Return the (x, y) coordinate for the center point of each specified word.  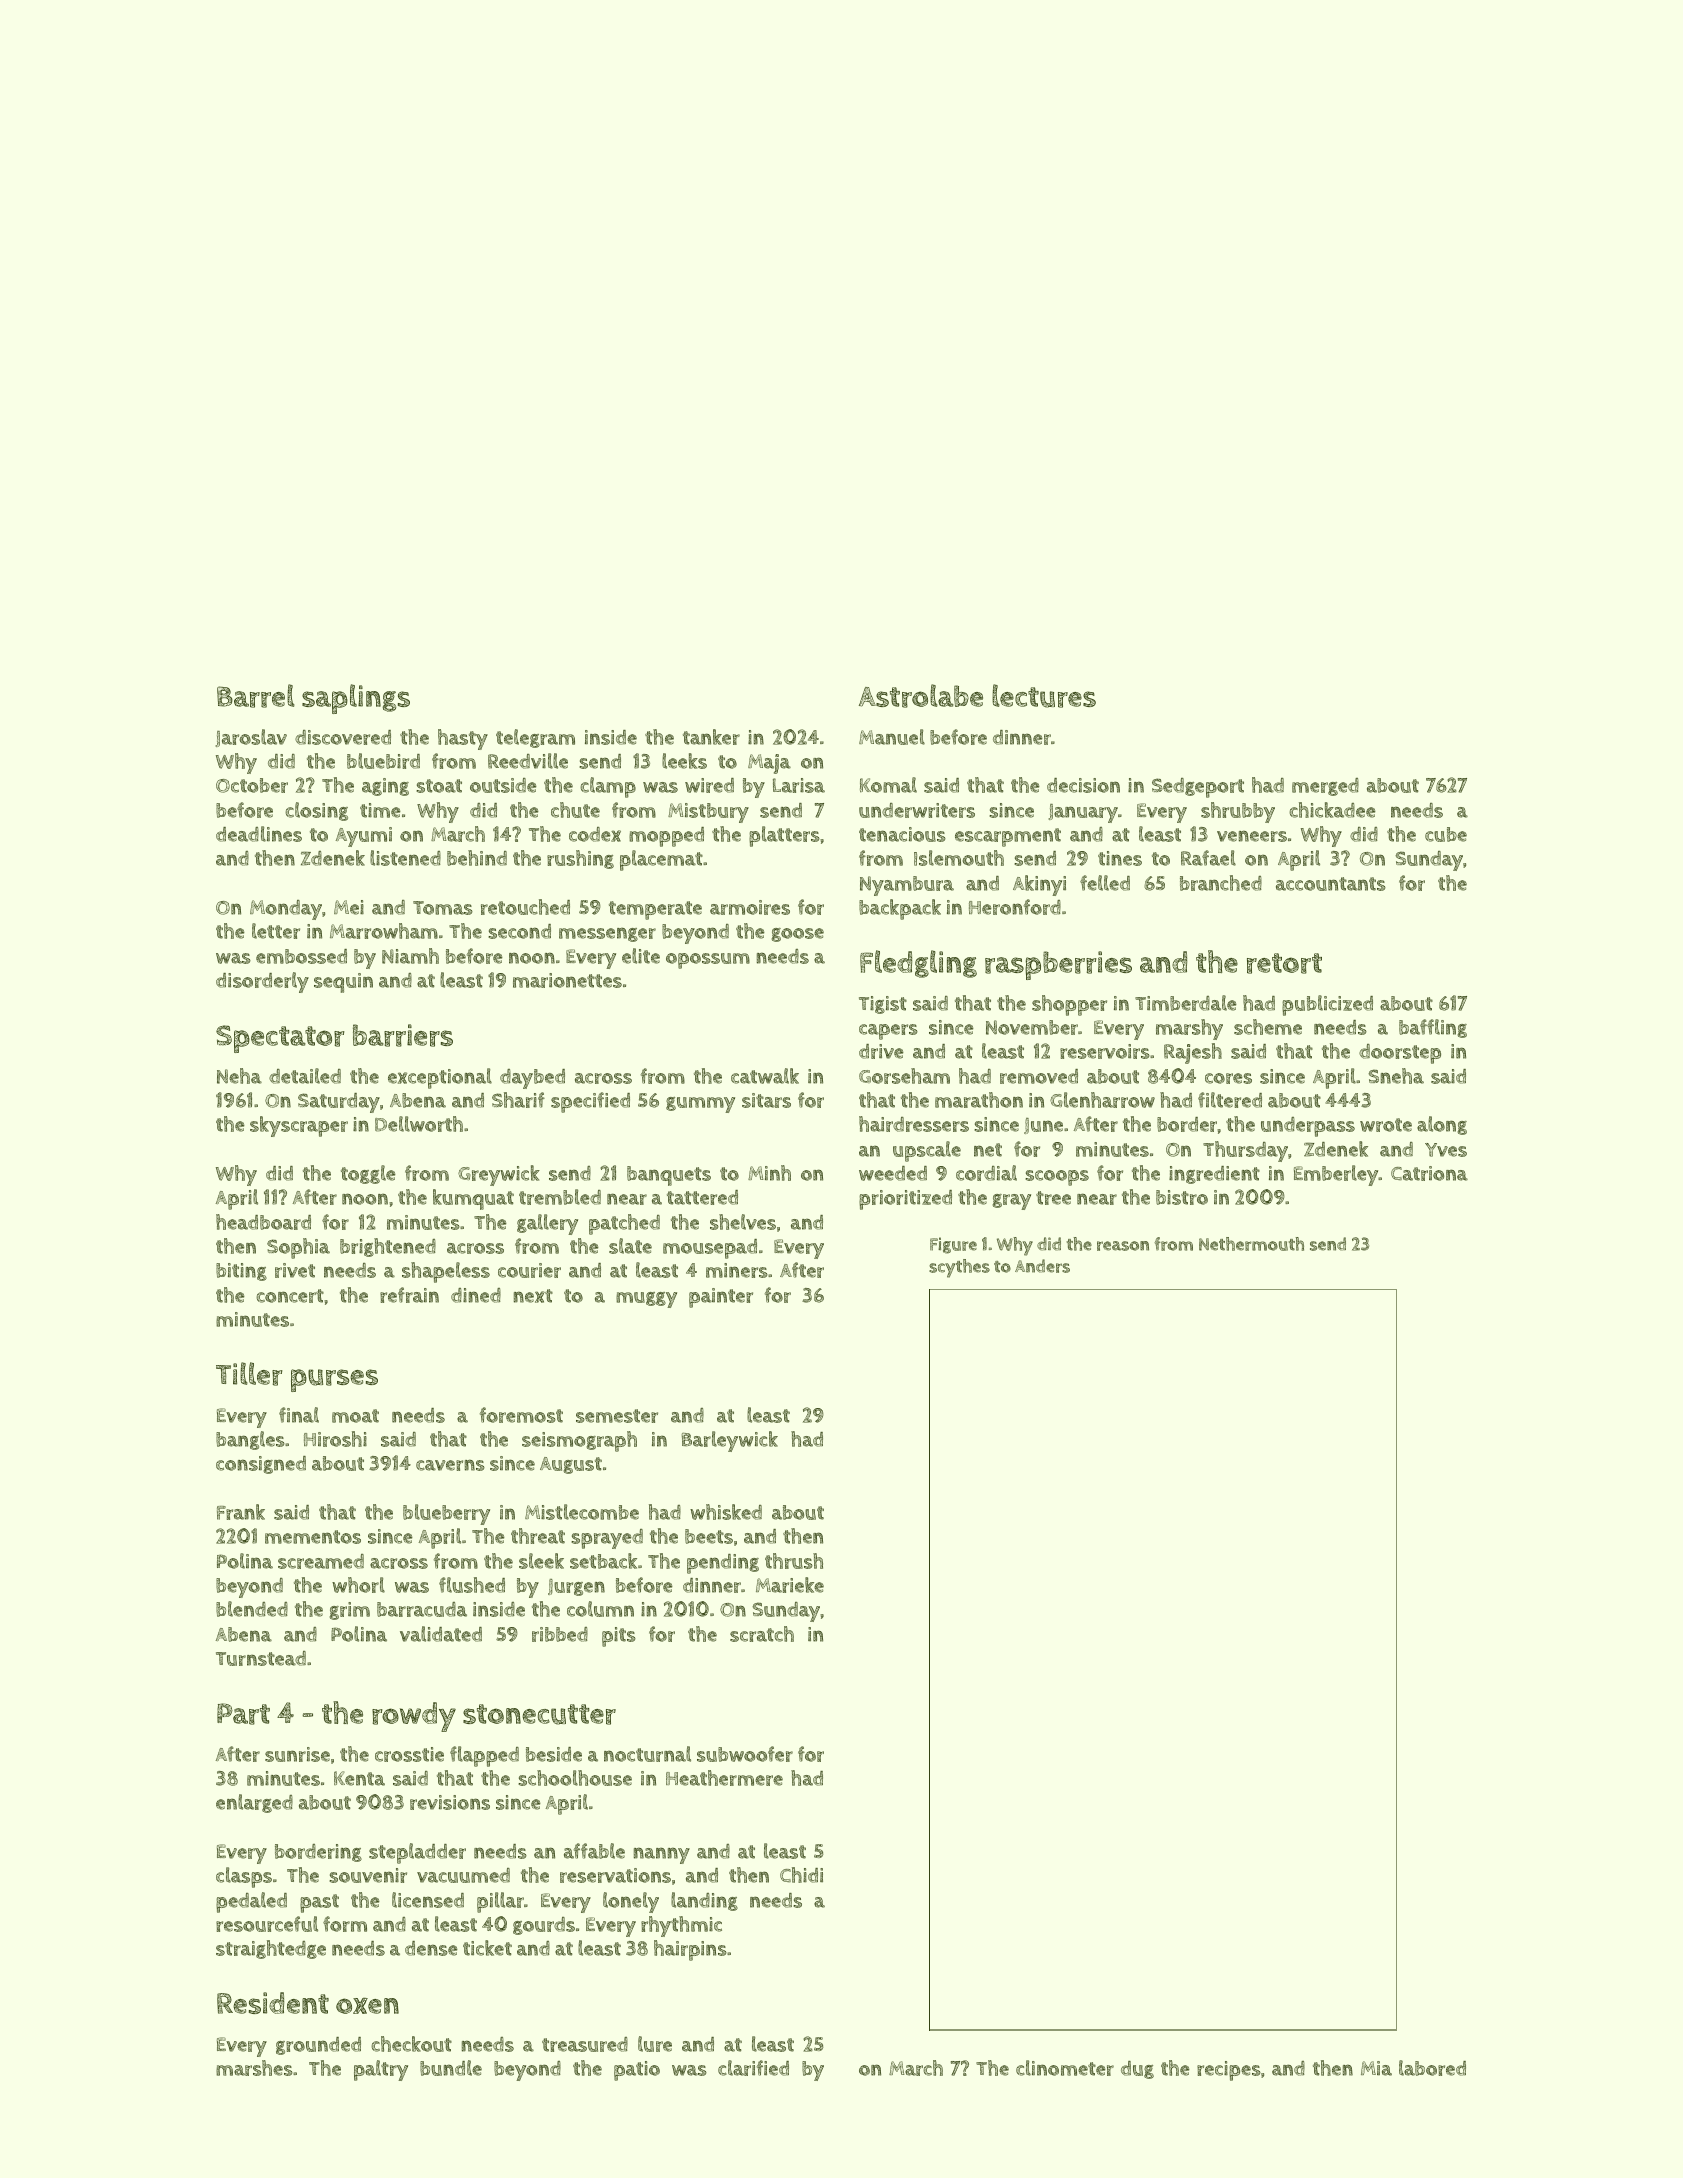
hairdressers (914, 1124)
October (252, 785)
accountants (1331, 884)
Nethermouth (1251, 1244)
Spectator (280, 1039)
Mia (1376, 2068)
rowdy (414, 1717)
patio (637, 2071)
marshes (254, 2068)
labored (1432, 2068)
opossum (708, 961)
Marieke (790, 1585)
